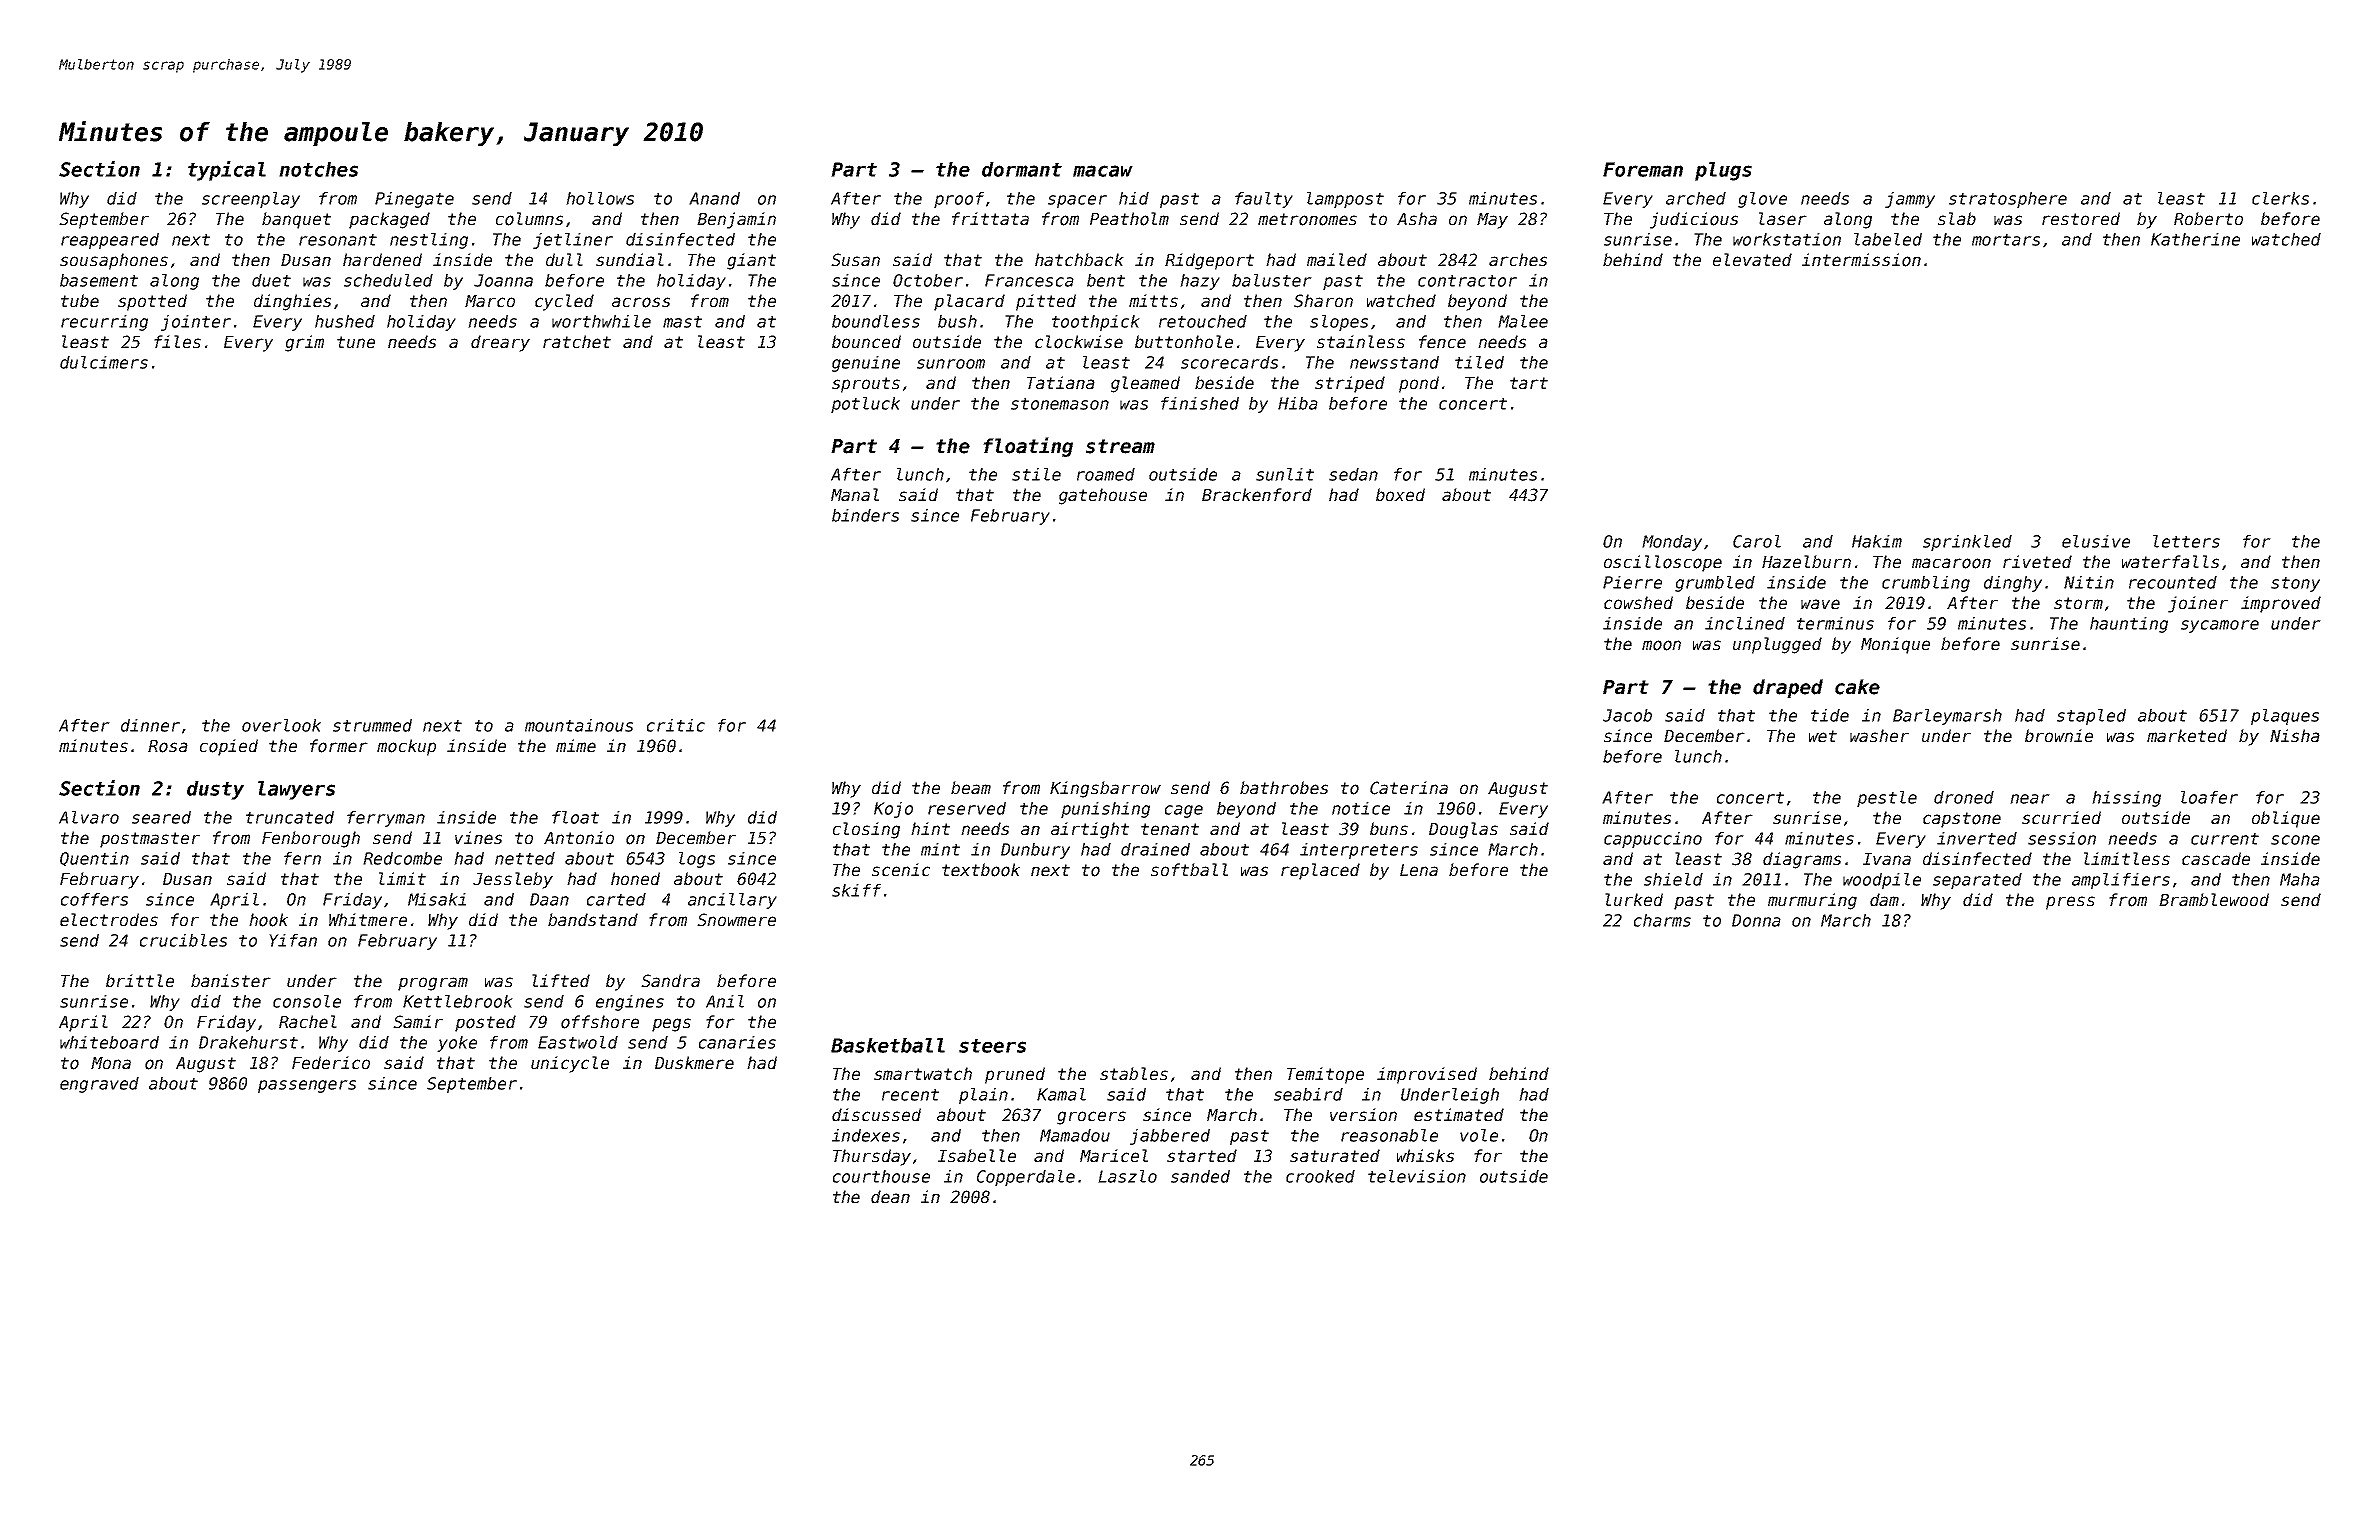  What do you see at coordinates (2070, 903) in the page?
I see `press` at bounding box center [2070, 903].
